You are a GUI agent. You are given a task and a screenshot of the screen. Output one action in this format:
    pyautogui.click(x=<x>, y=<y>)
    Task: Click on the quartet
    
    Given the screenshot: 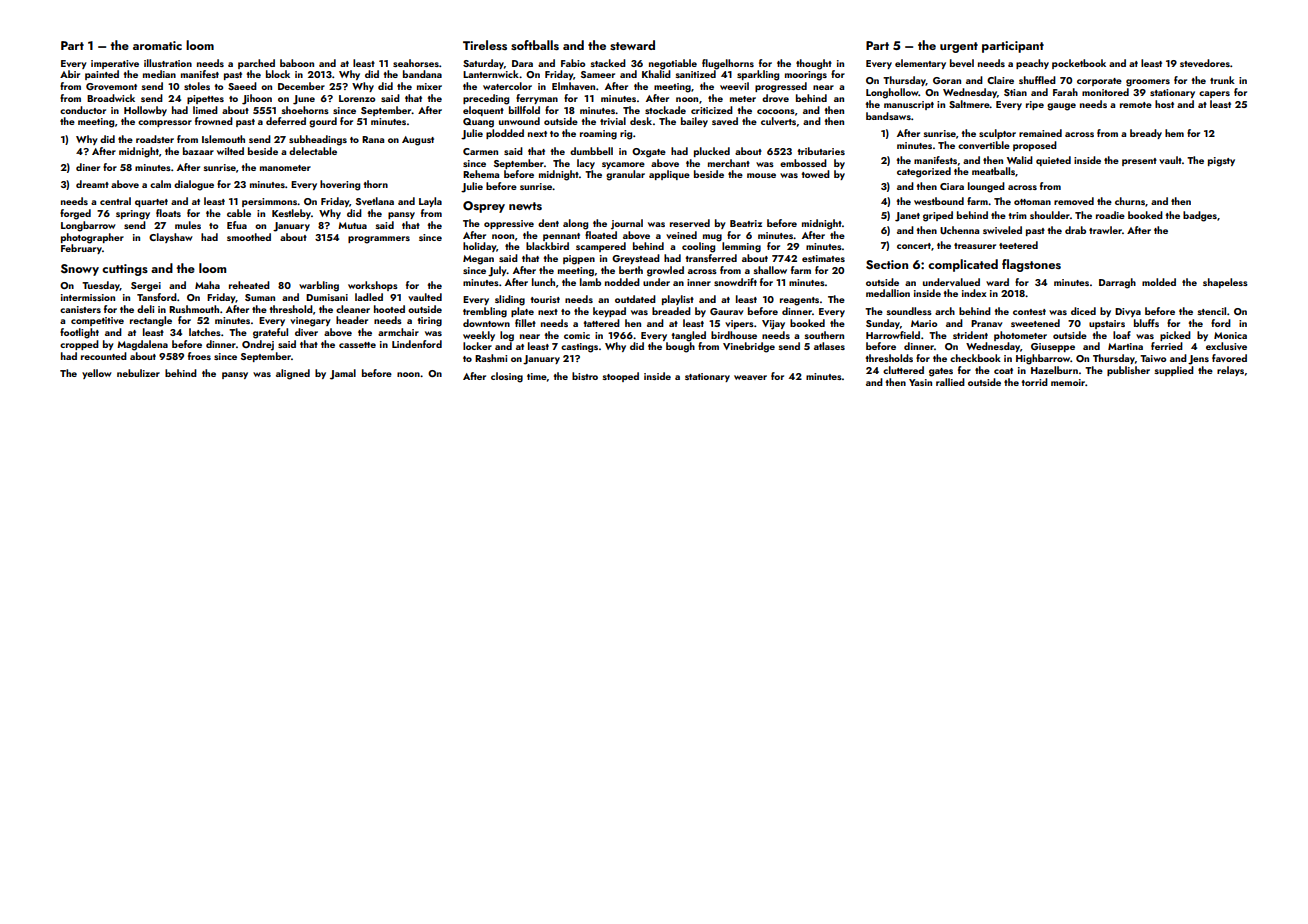 What is the action you would take?
    pyautogui.click(x=151, y=203)
